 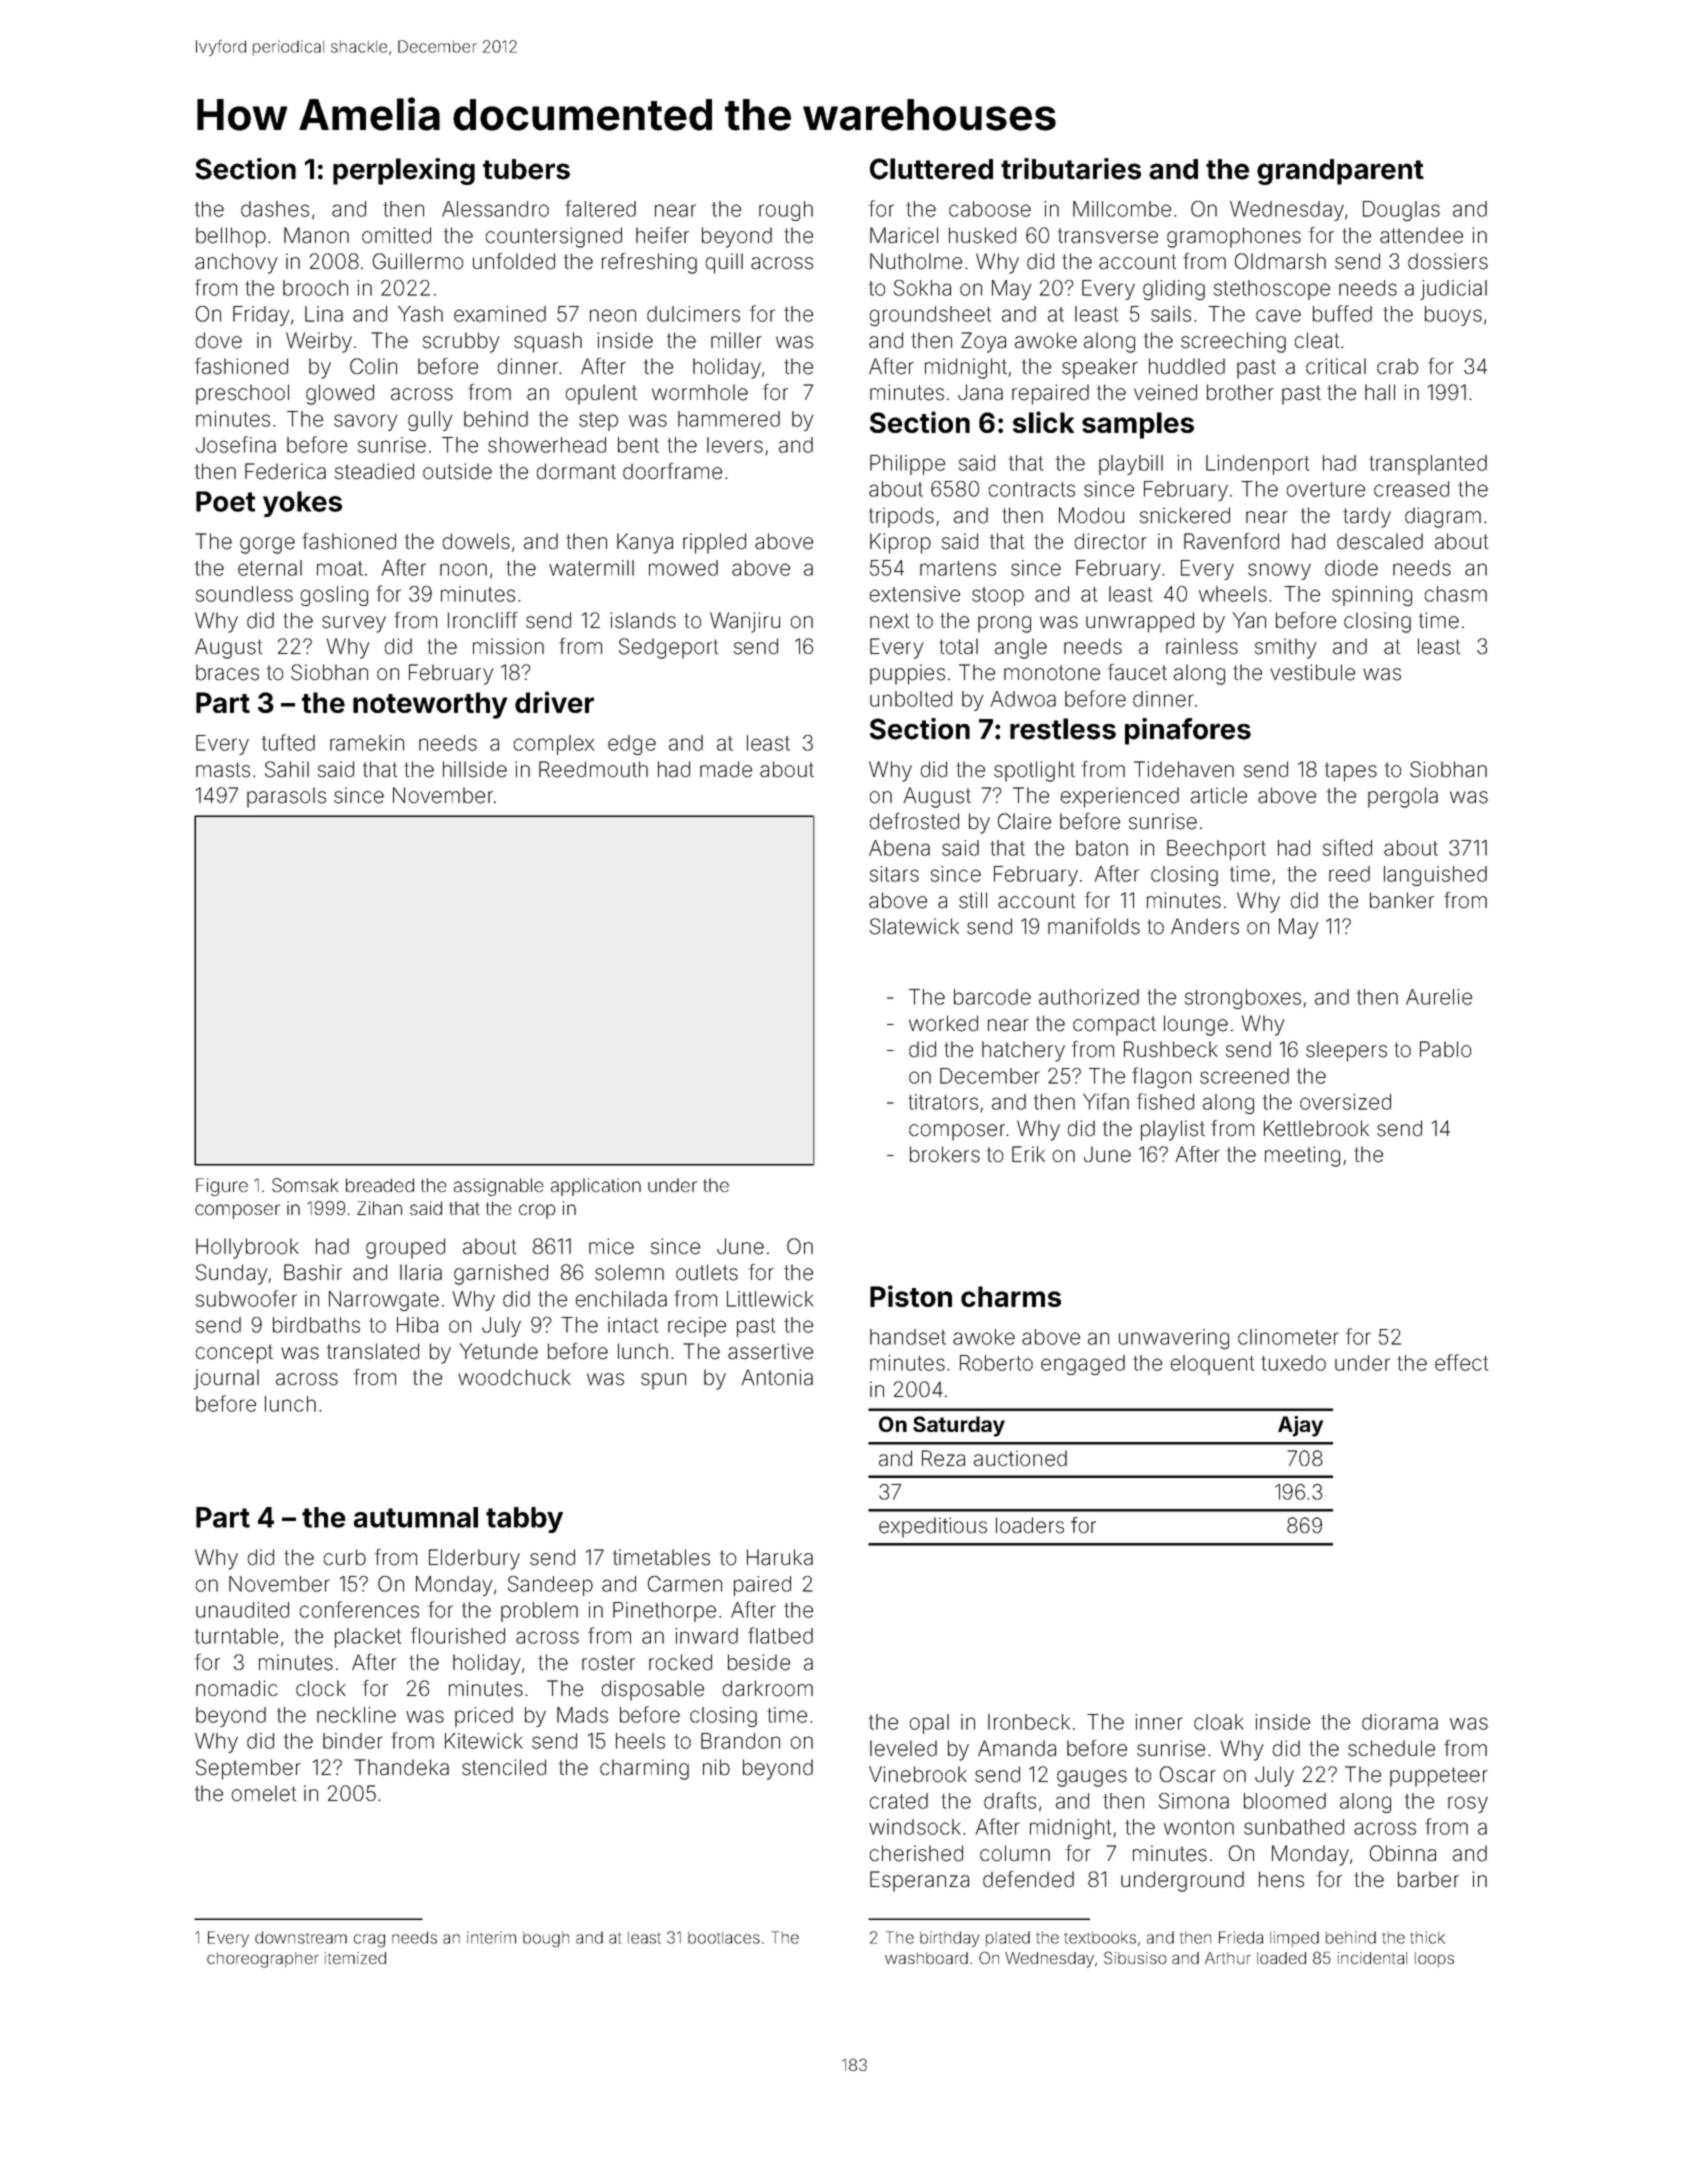 I want to click on Figure, so click(x=222, y=1187).
